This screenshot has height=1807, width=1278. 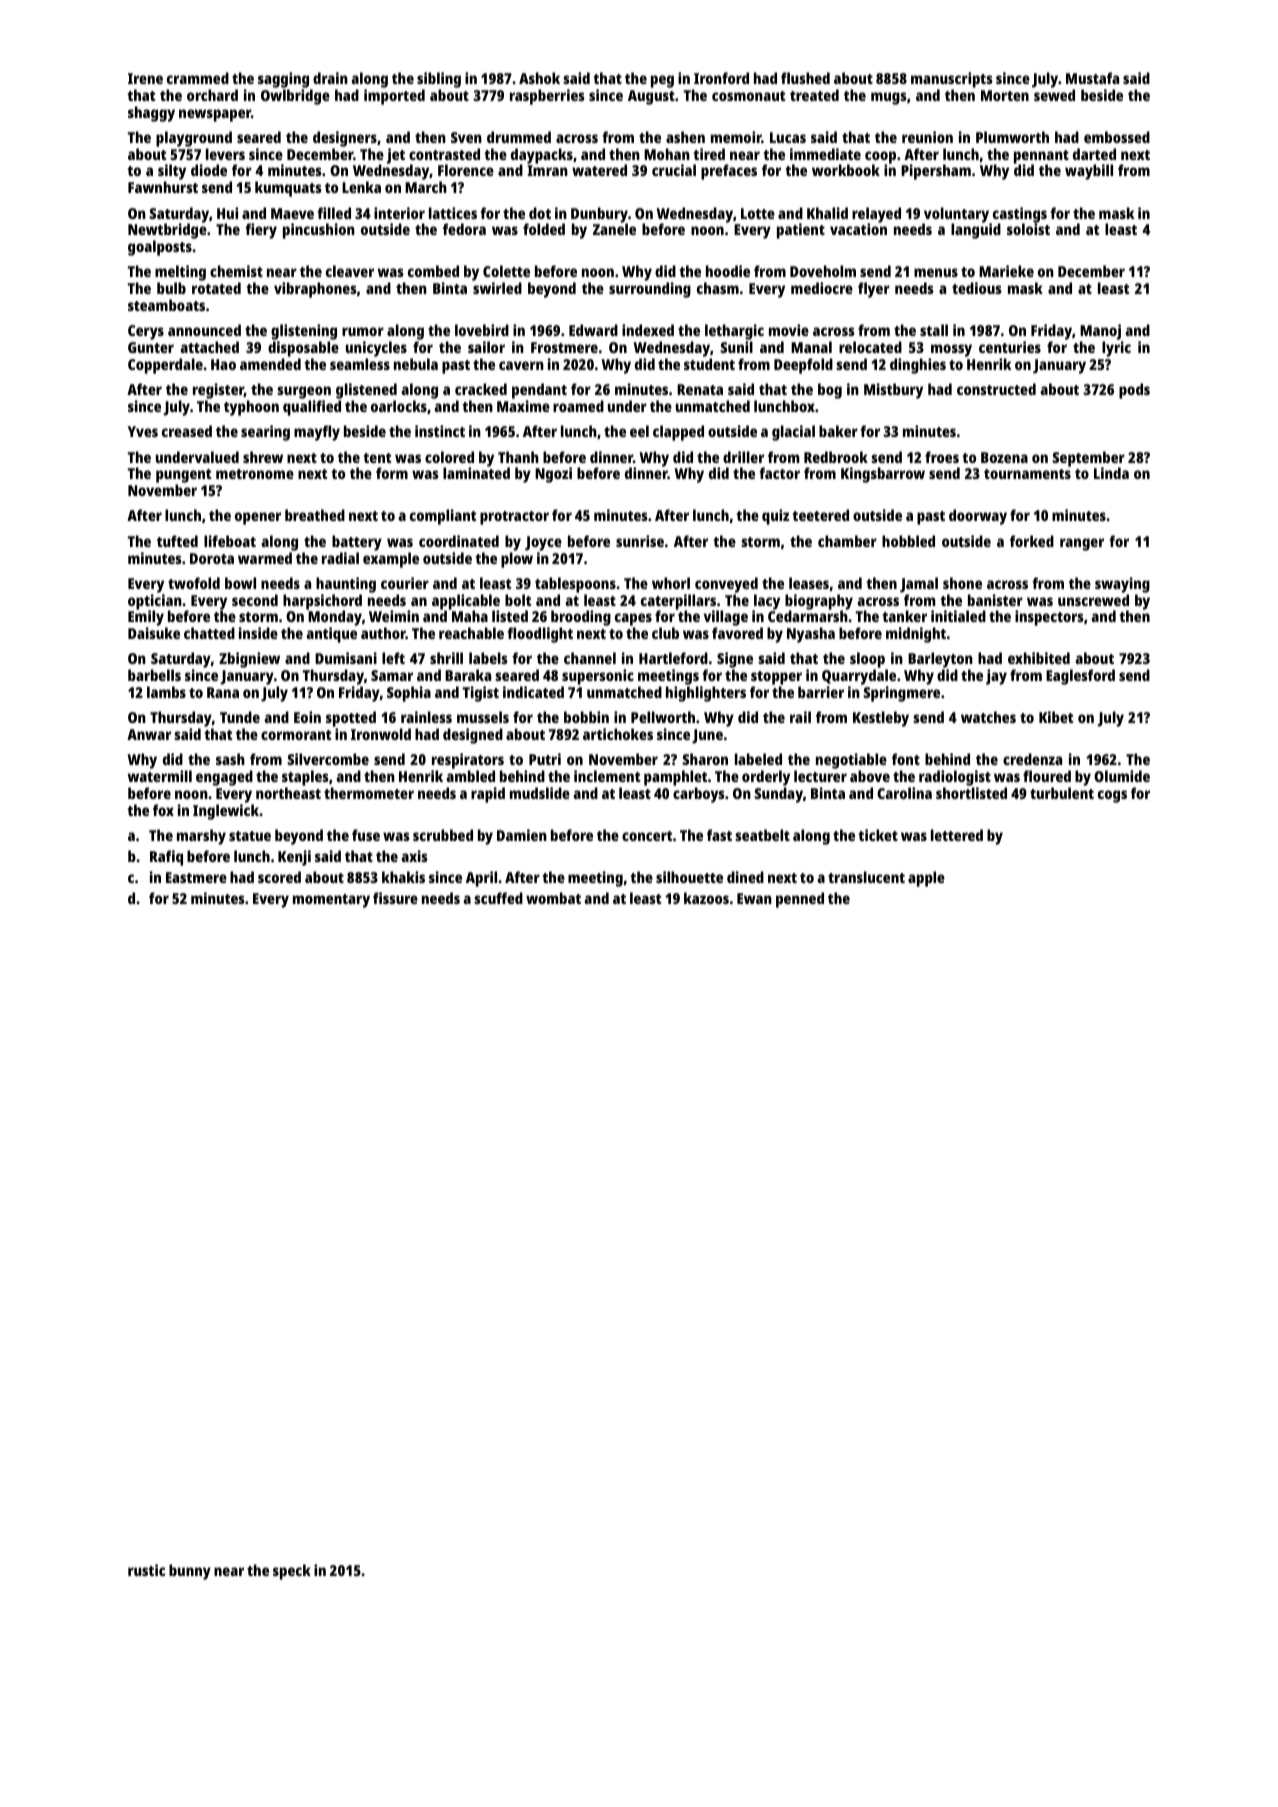 What do you see at coordinates (1092, 78) in the screenshot?
I see `Mustafa` at bounding box center [1092, 78].
